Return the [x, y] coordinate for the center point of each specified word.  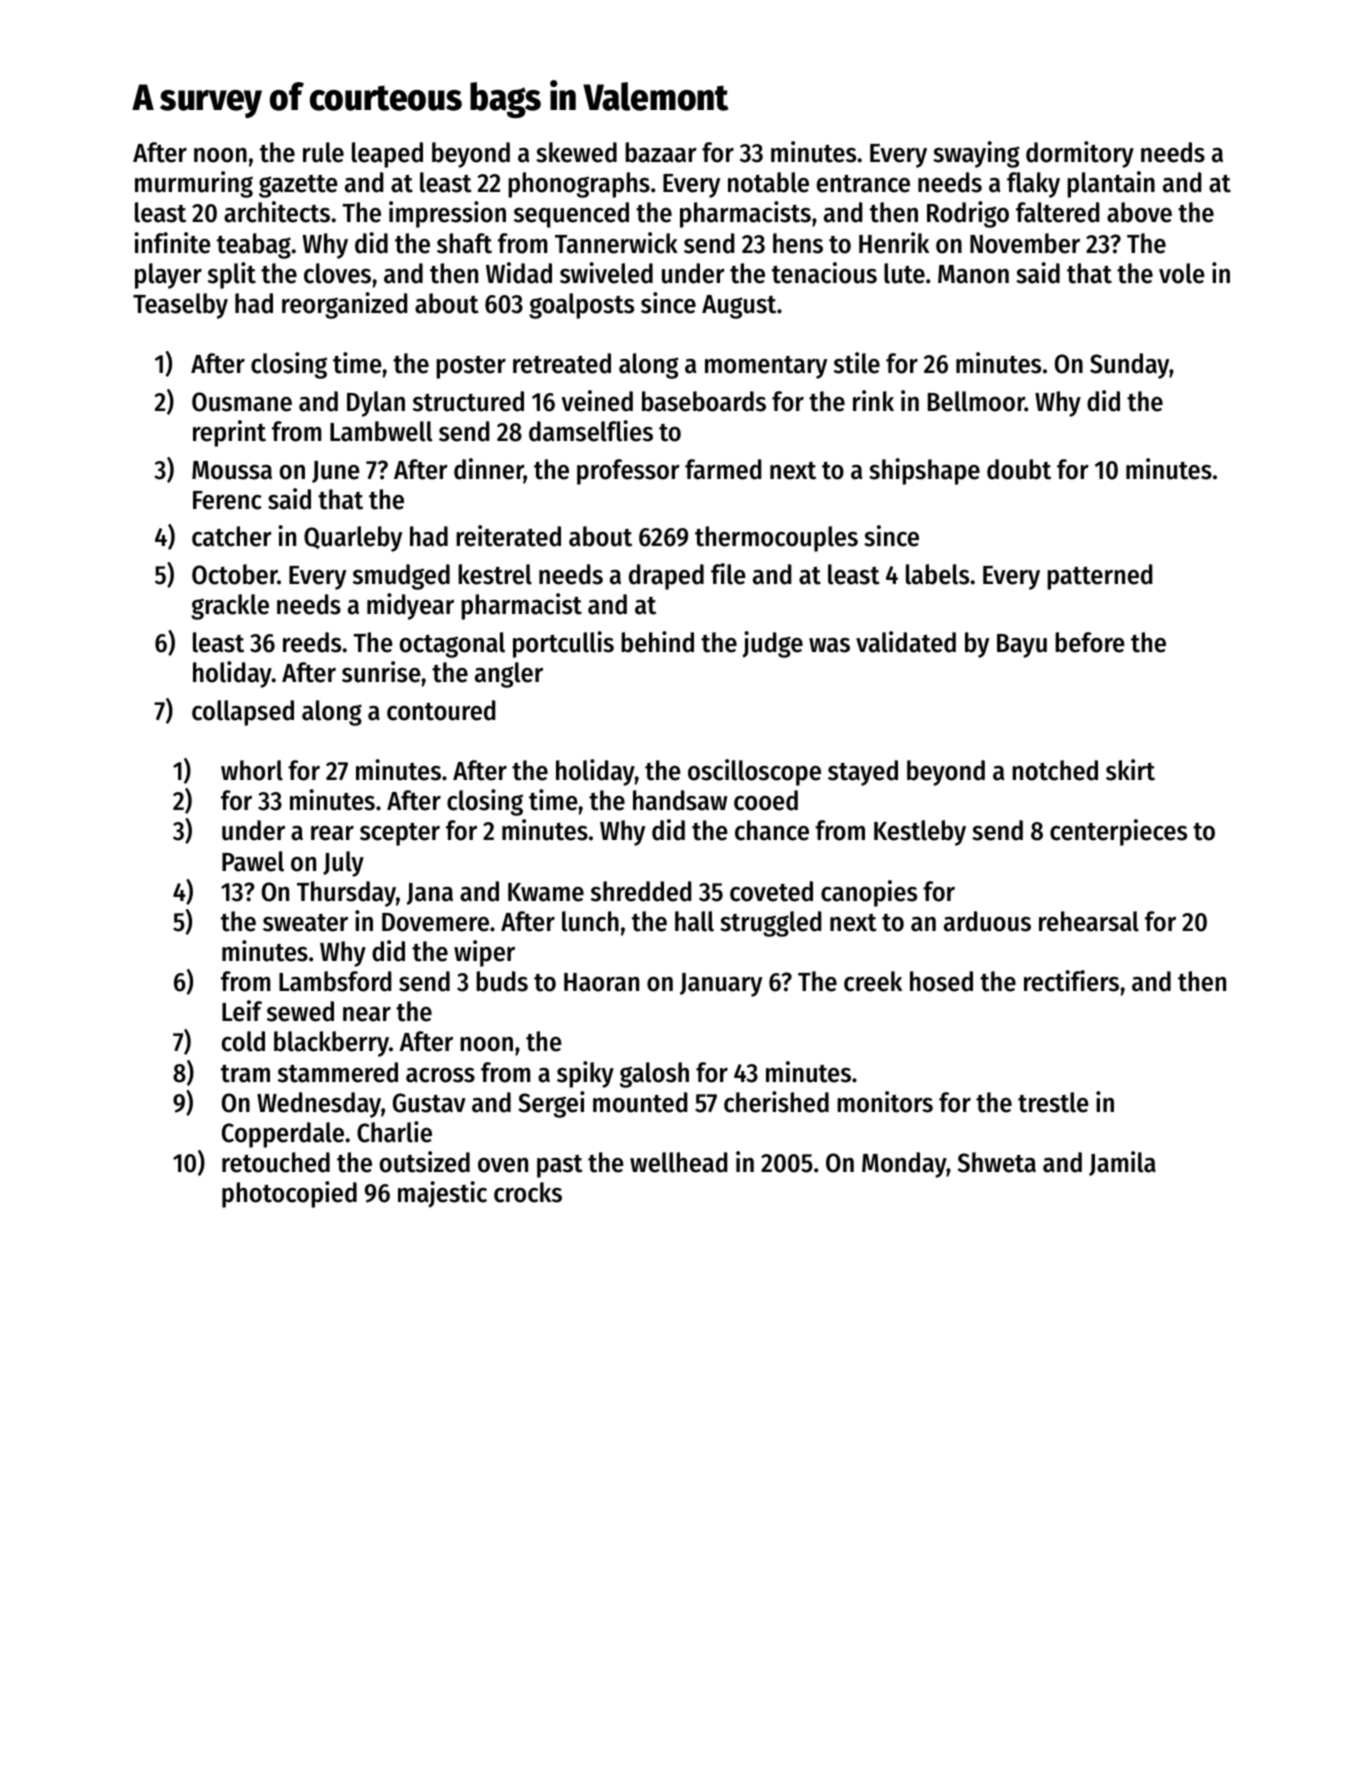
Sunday [1129, 366]
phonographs [579, 185]
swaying [976, 154]
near [367, 1014]
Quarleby [353, 539]
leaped [387, 155]
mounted [640, 1102]
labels [937, 574]
